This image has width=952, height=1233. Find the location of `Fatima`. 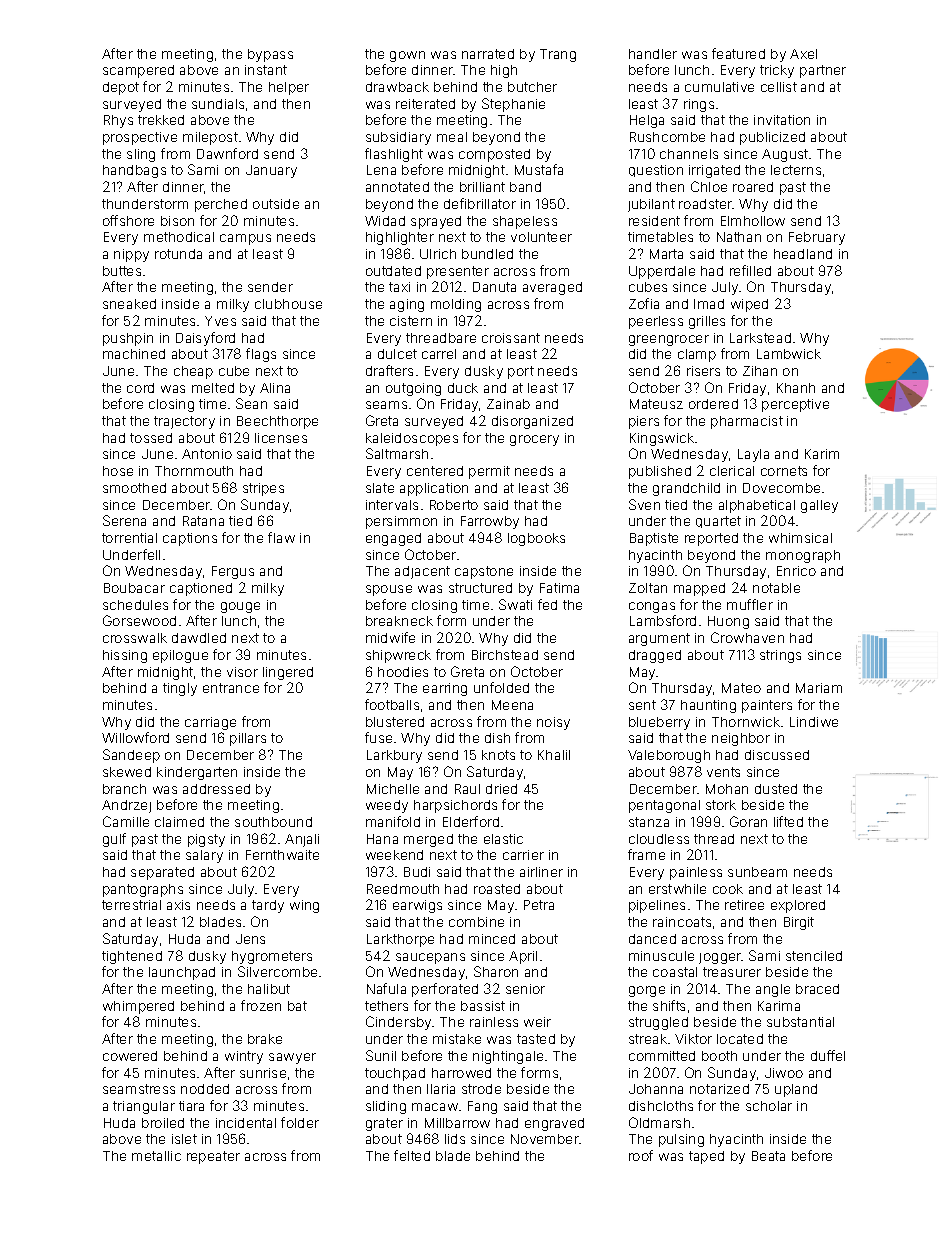

Fatima is located at coordinates (559, 588).
